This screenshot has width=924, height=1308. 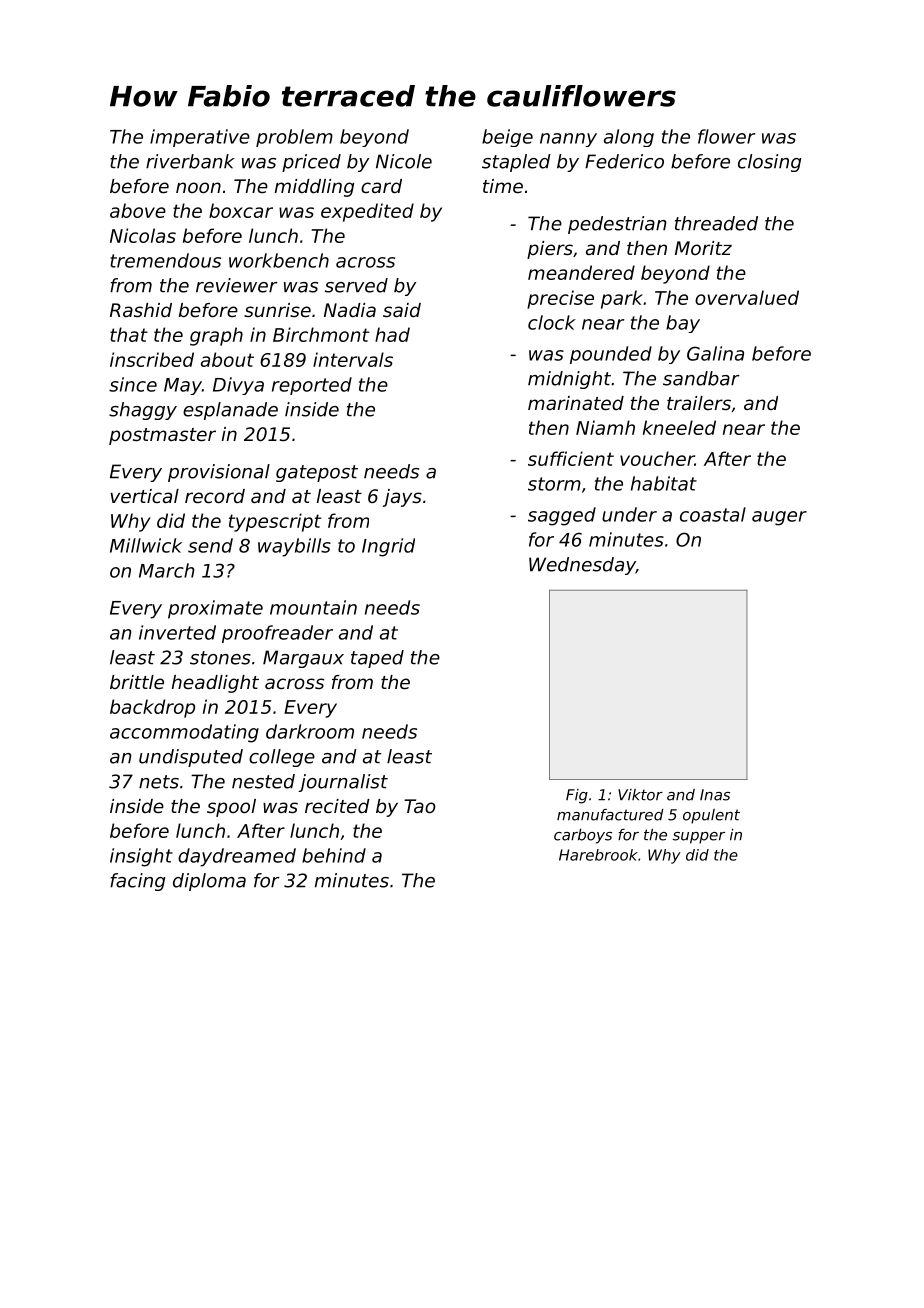 I want to click on beige, so click(x=507, y=138).
